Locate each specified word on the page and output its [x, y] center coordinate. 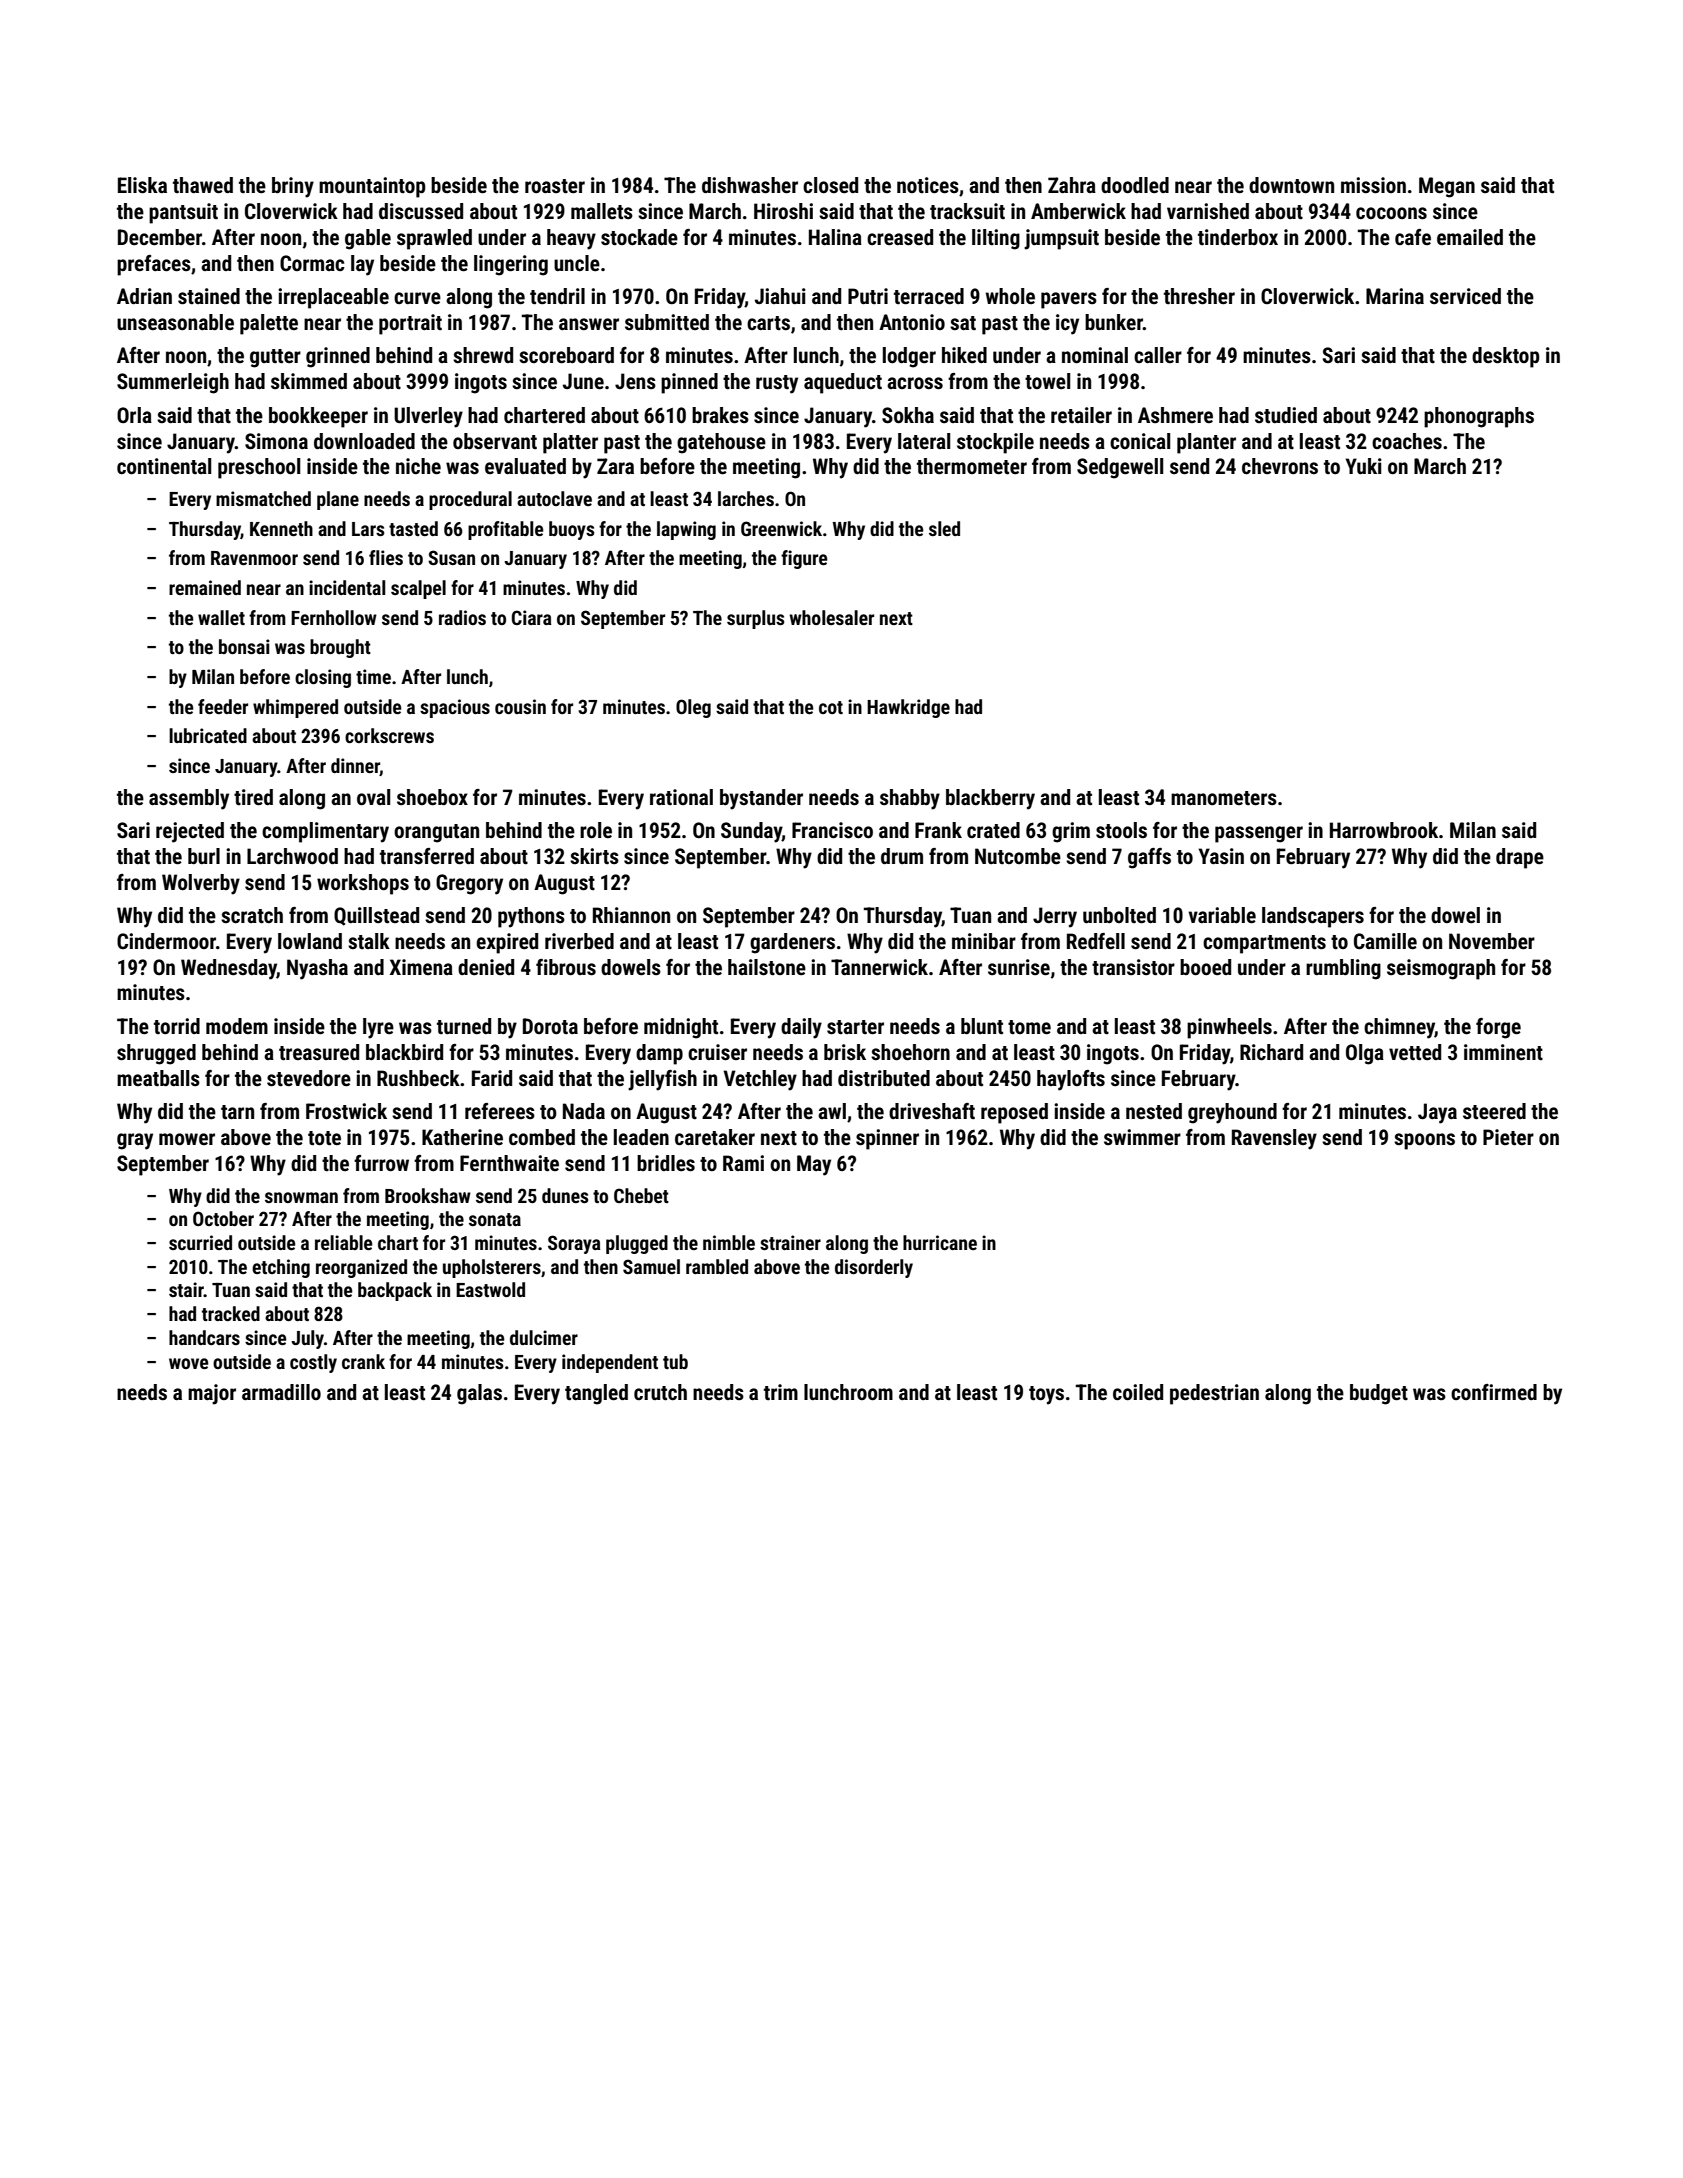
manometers [1224, 798]
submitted [667, 322]
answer [589, 324]
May [814, 1165]
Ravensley [1274, 1139]
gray [135, 1141]
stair [186, 1289]
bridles [666, 1163]
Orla [134, 415]
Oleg [693, 708]
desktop [1506, 357]
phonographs [1479, 417]
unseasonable [175, 322]
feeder [223, 706]
